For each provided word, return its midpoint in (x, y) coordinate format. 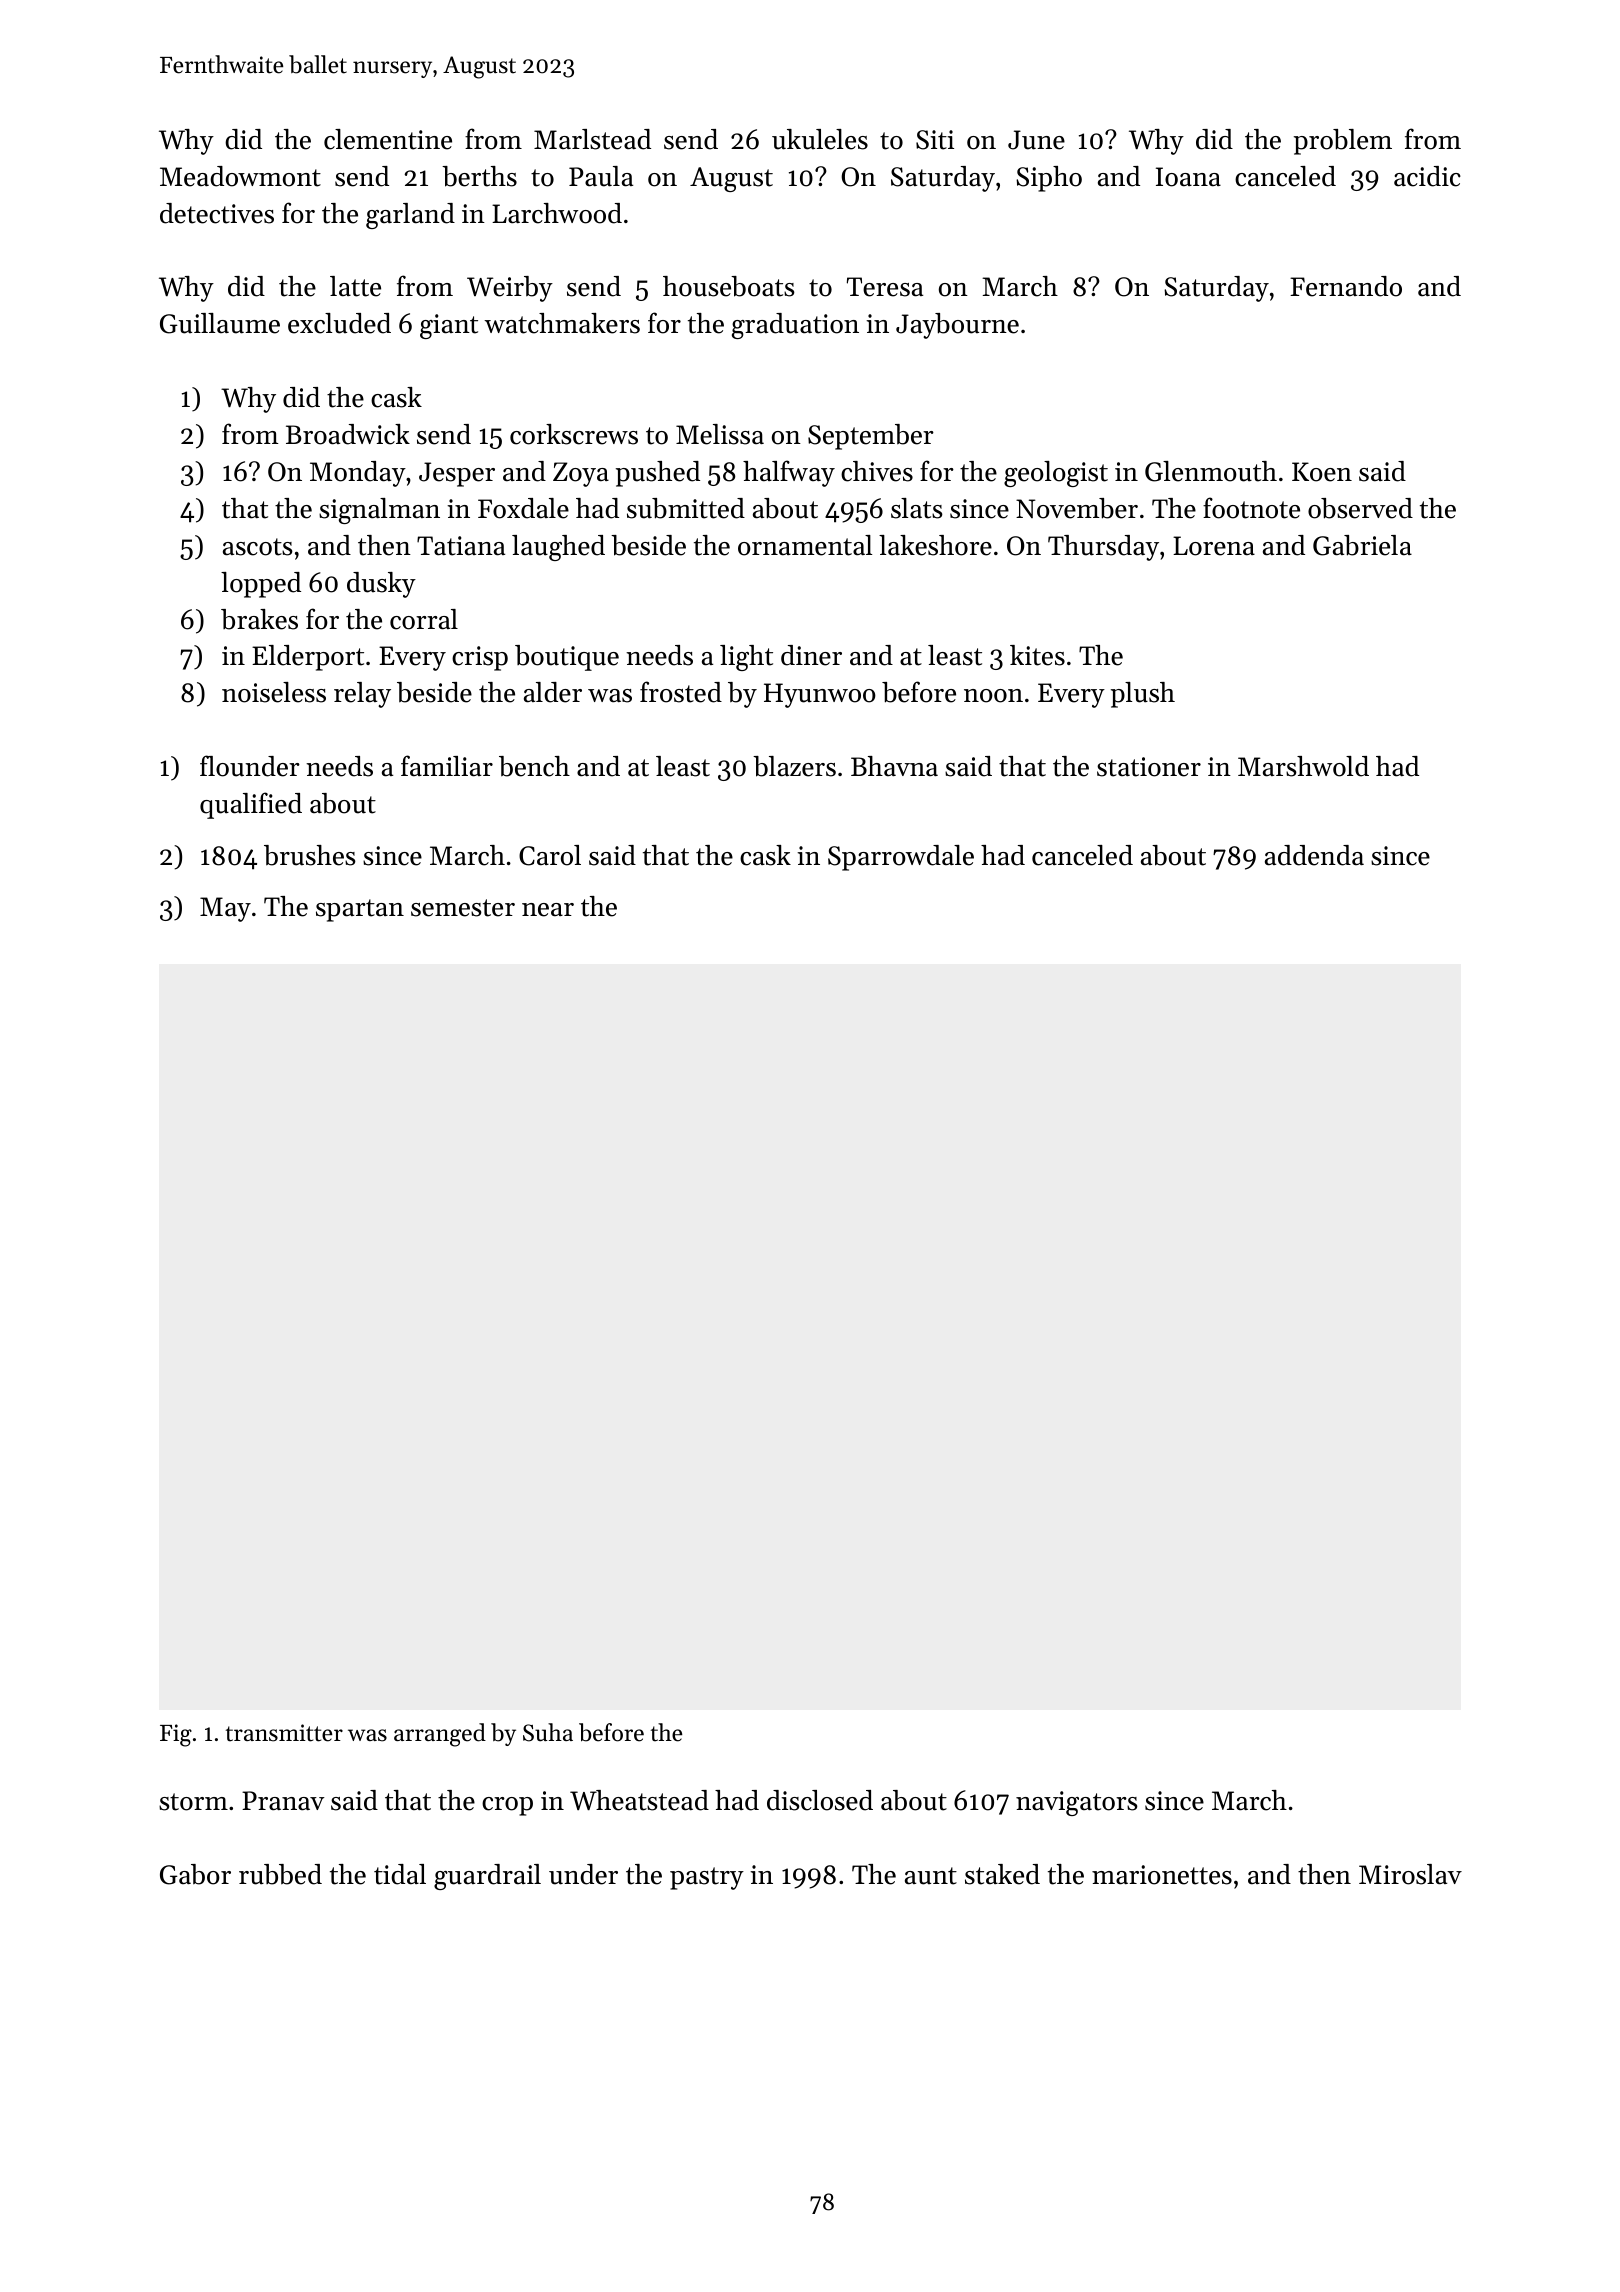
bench (534, 766)
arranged (440, 1735)
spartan (360, 910)
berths (479, 176)
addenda (1314, 855)
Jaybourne (957, 326)
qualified (251, 805)
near (548, 910)
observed (1360, 508)
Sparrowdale (901, 858)
